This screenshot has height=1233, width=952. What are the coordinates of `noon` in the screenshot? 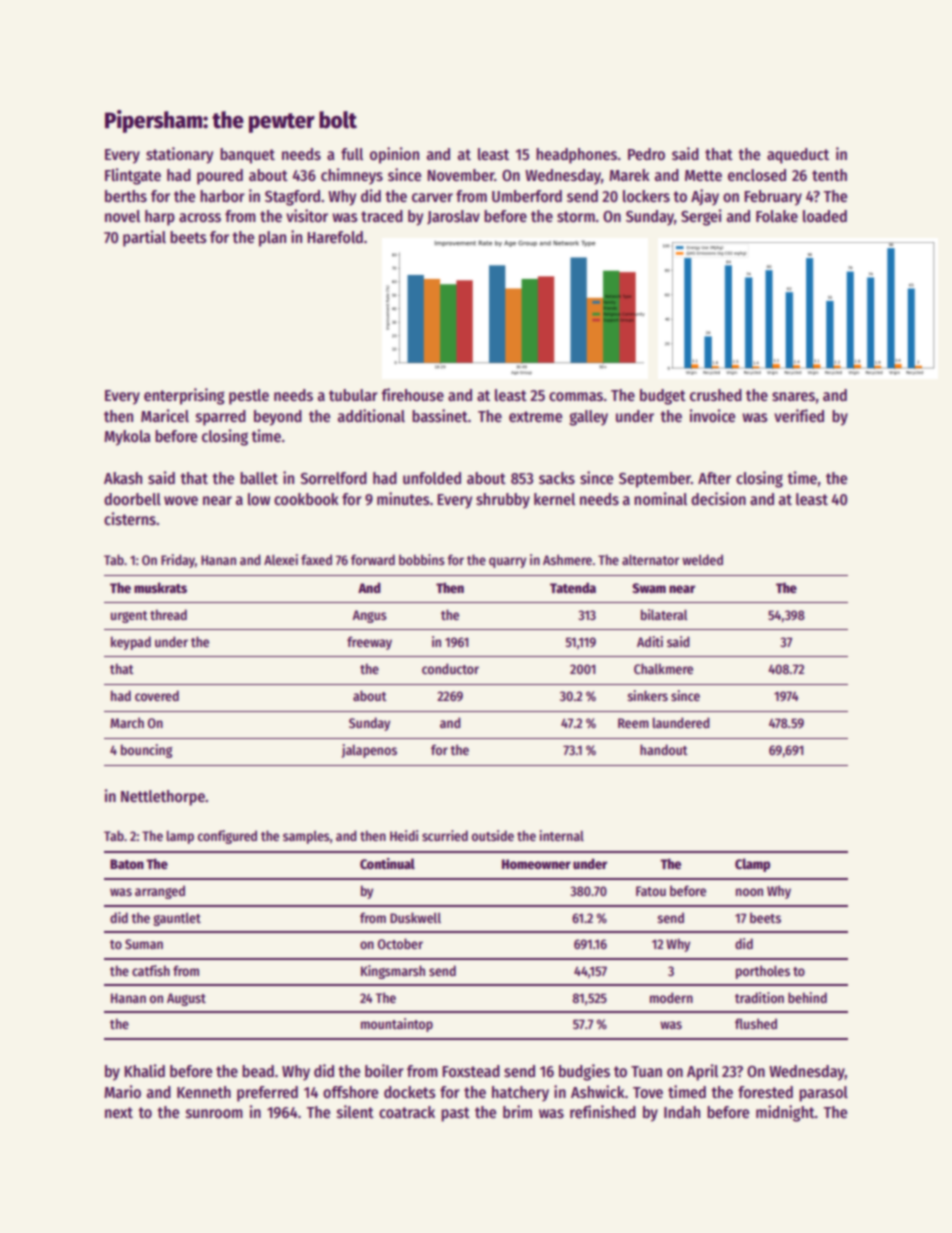 It's located at (749, 892).
